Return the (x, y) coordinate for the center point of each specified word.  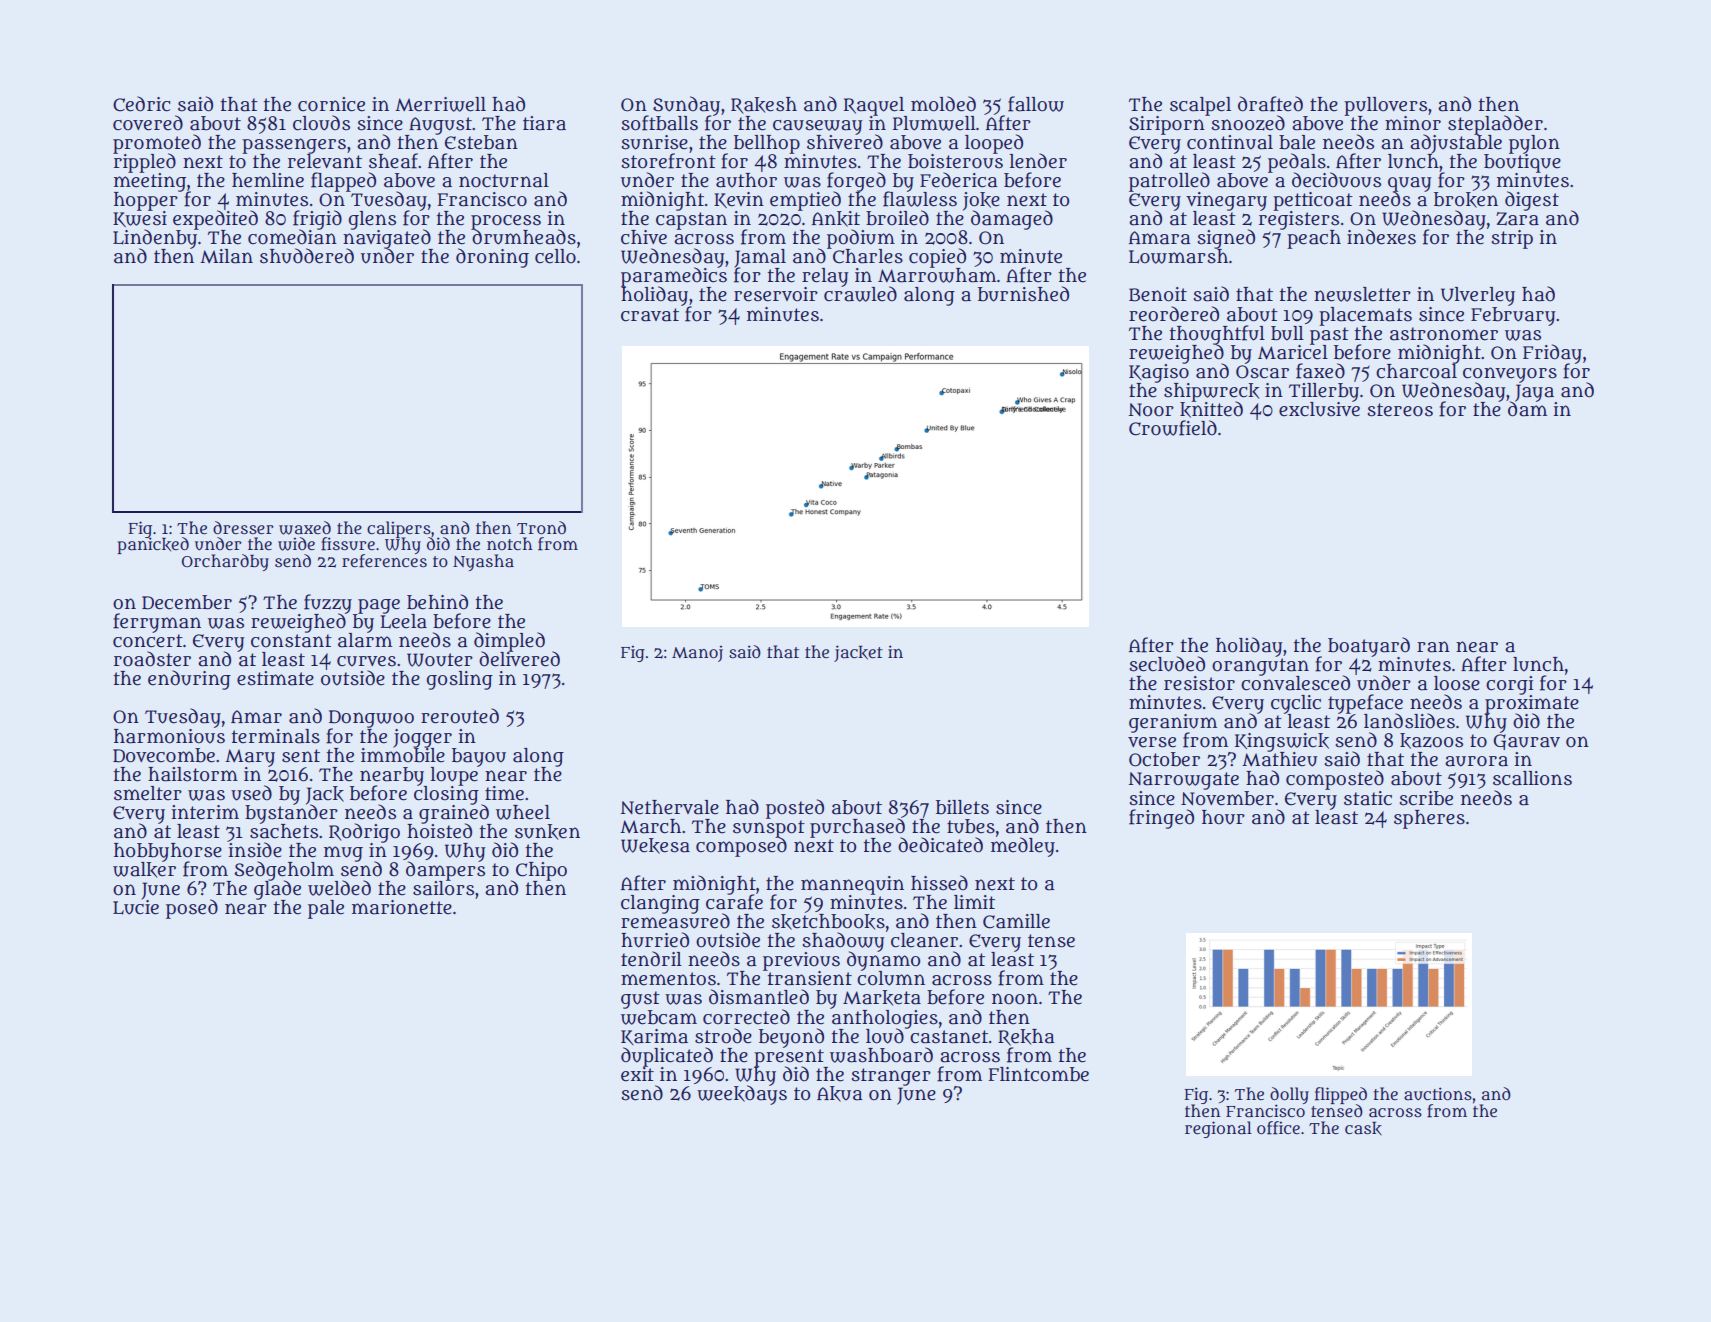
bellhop (767, 144)
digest (1532, 201)
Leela (403, 621)
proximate (1532, 704)
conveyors (1510, 374)
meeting (150, 181)
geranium (1173, 723)
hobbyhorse (168, 852)
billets (962, 807)
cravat (650, 315)
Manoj (697, 654)
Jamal (760, 258)
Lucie (136, 907)
